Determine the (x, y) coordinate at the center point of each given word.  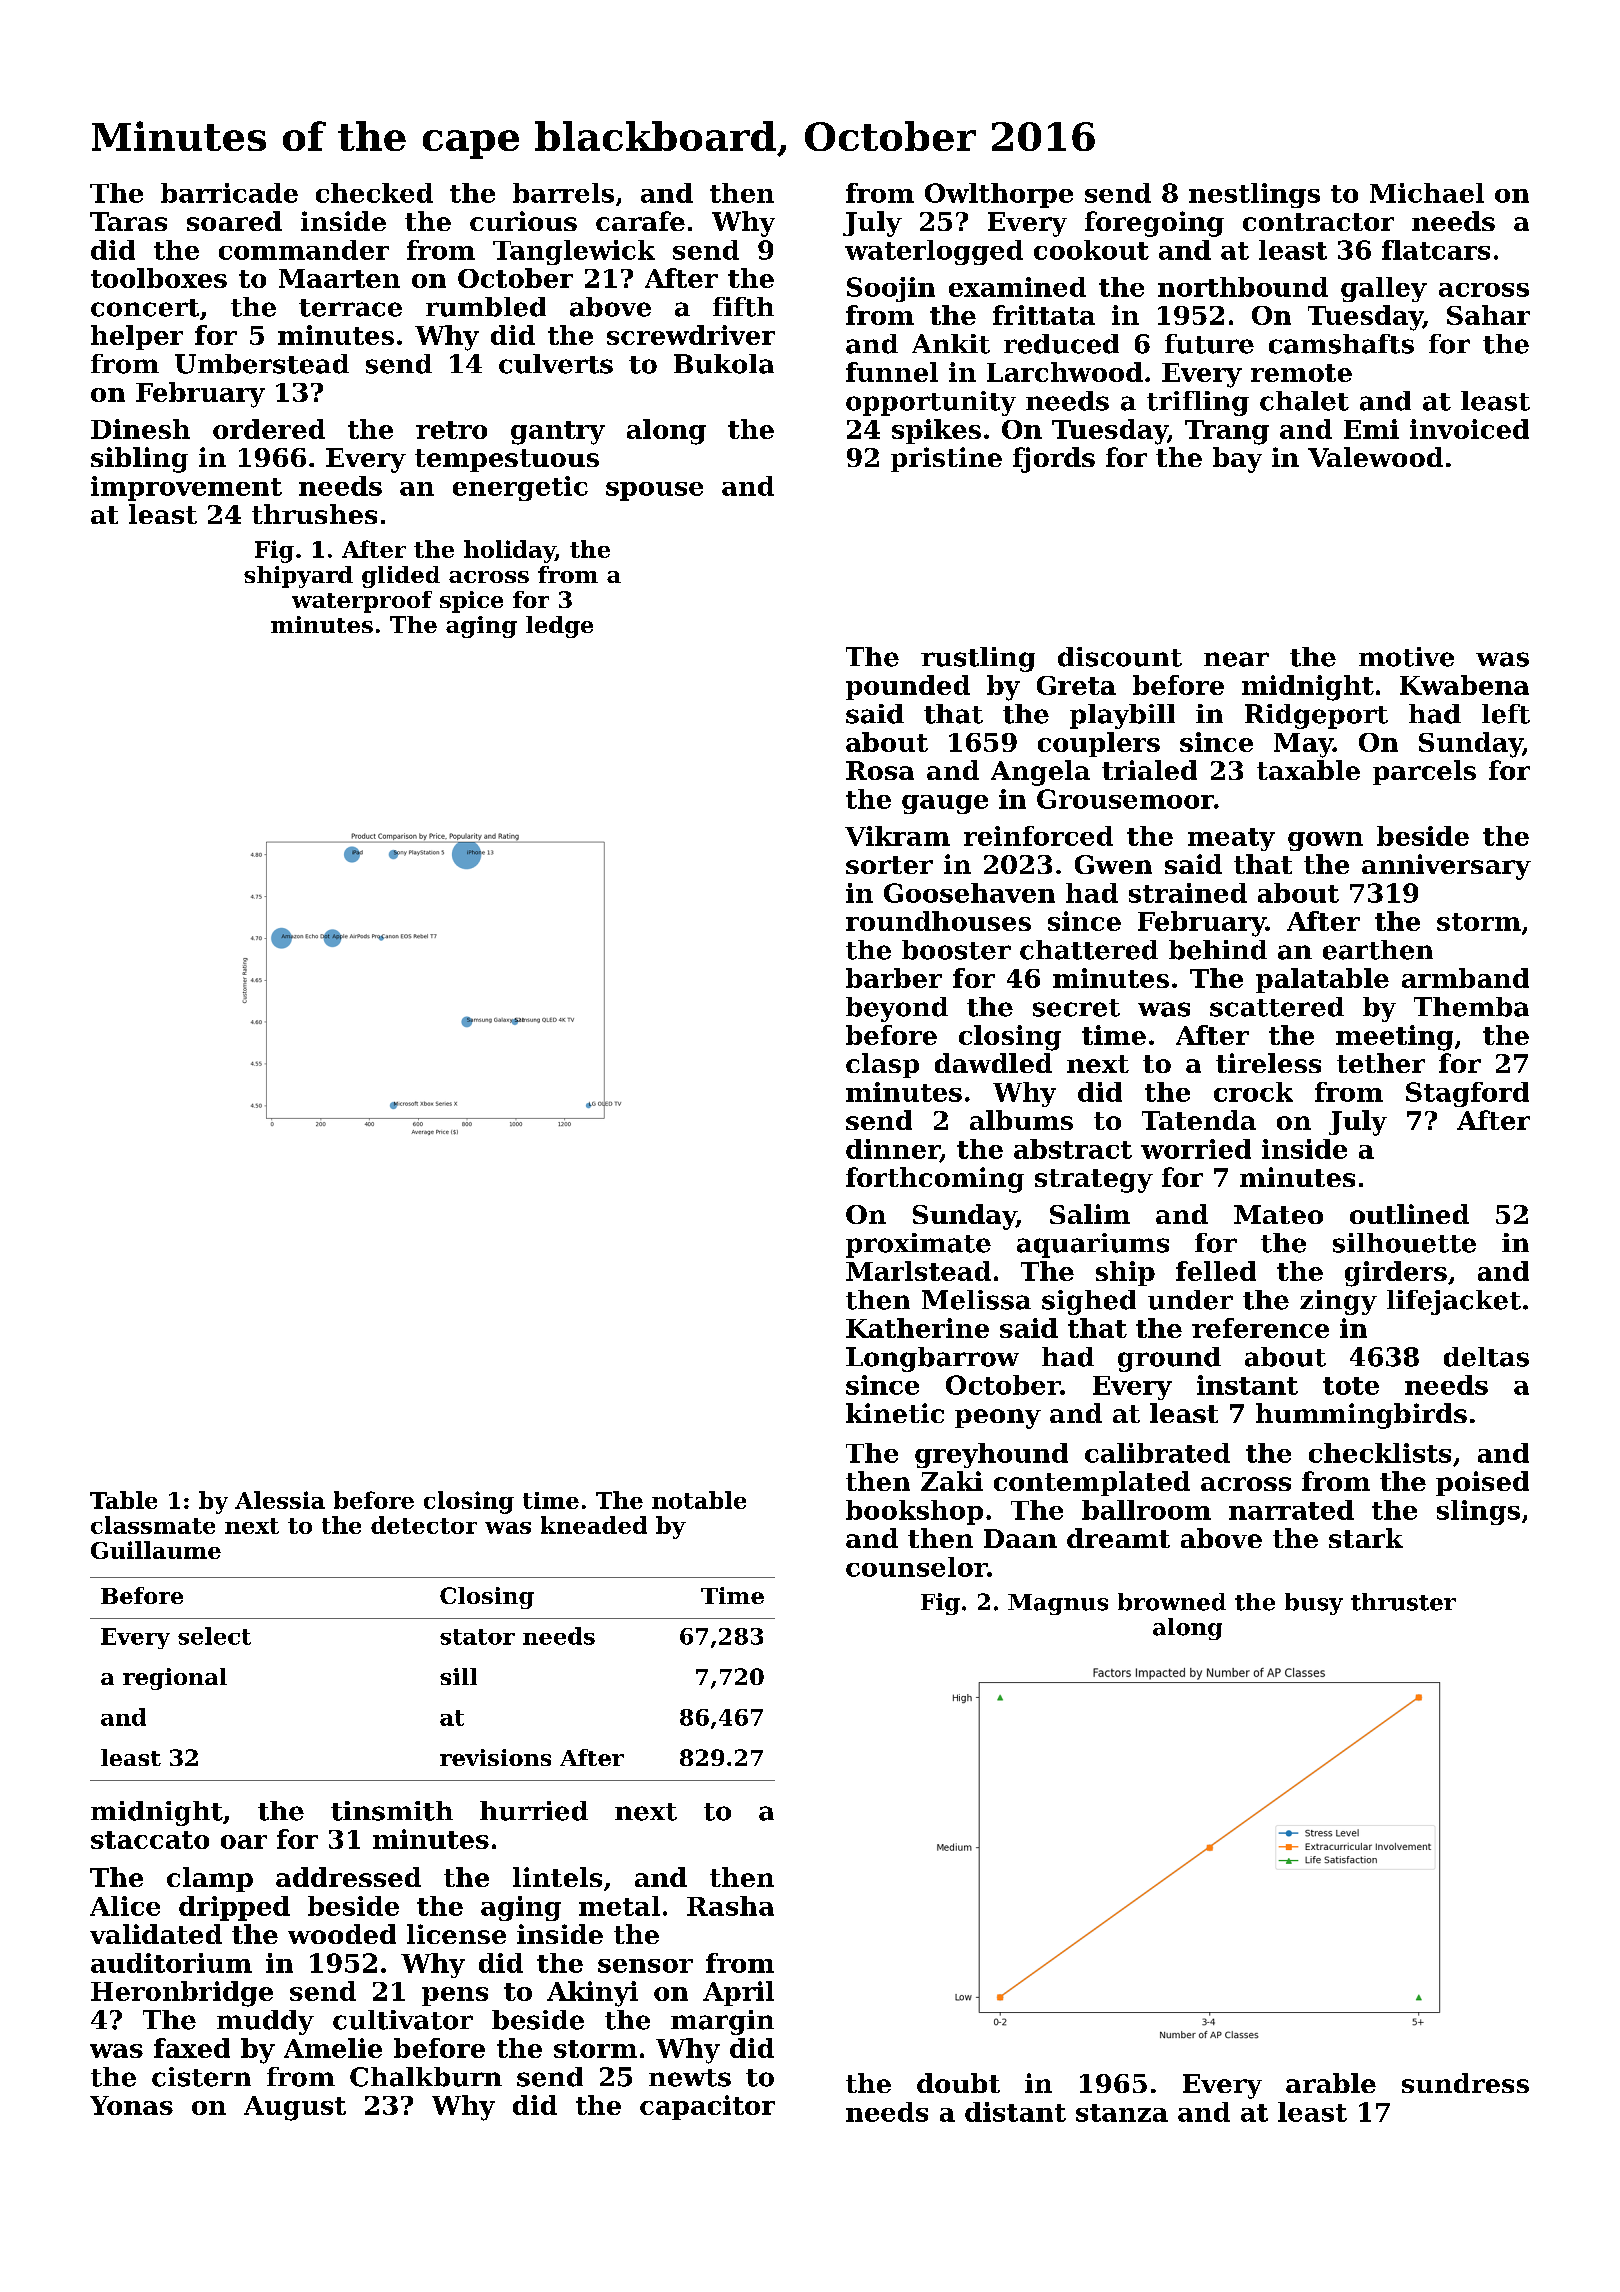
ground (1169, 1359)
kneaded (594, 1525)
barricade (229, 193)
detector (424, 1525)
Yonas (131, 2105)
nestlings (1254, 195)
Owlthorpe (999, 195)
